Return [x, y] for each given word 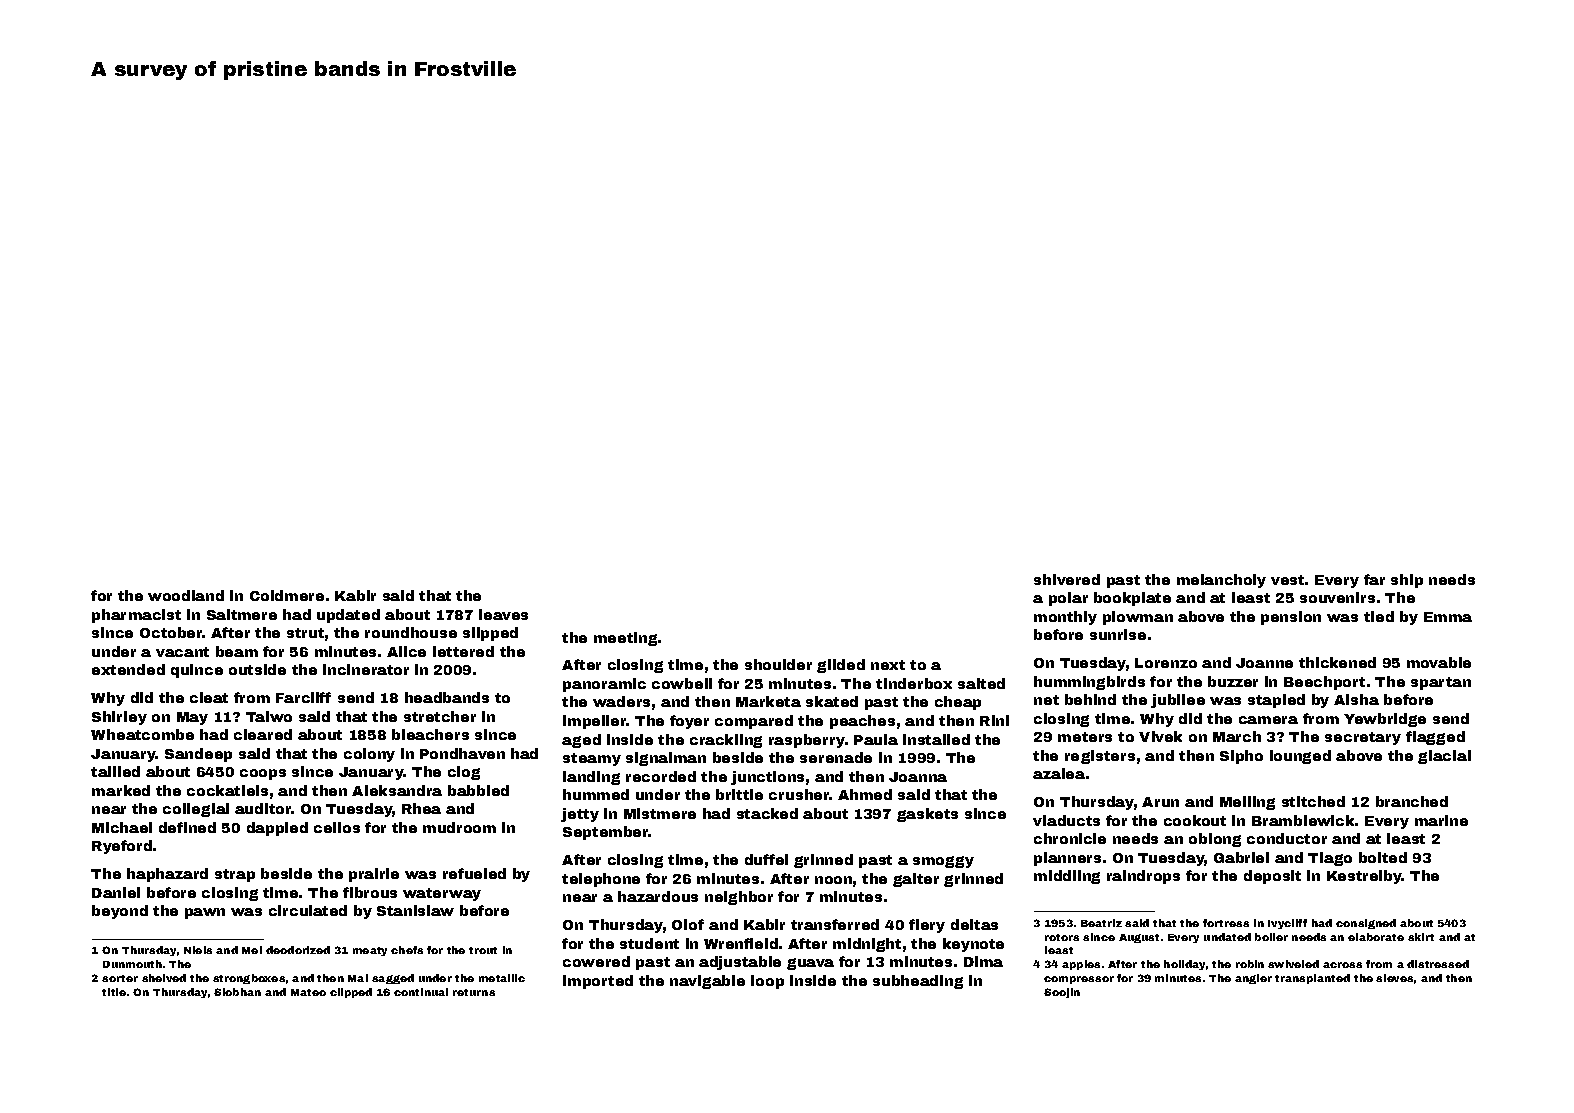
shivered [1067, 579]
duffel [766, 859]
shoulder [778, 664]
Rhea [421, 808]
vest [1287, 580]
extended [128, 669]
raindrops [1143, 877]
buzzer [1233, 681]
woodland [186, 595]
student [649, 943]
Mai [358, 978]
